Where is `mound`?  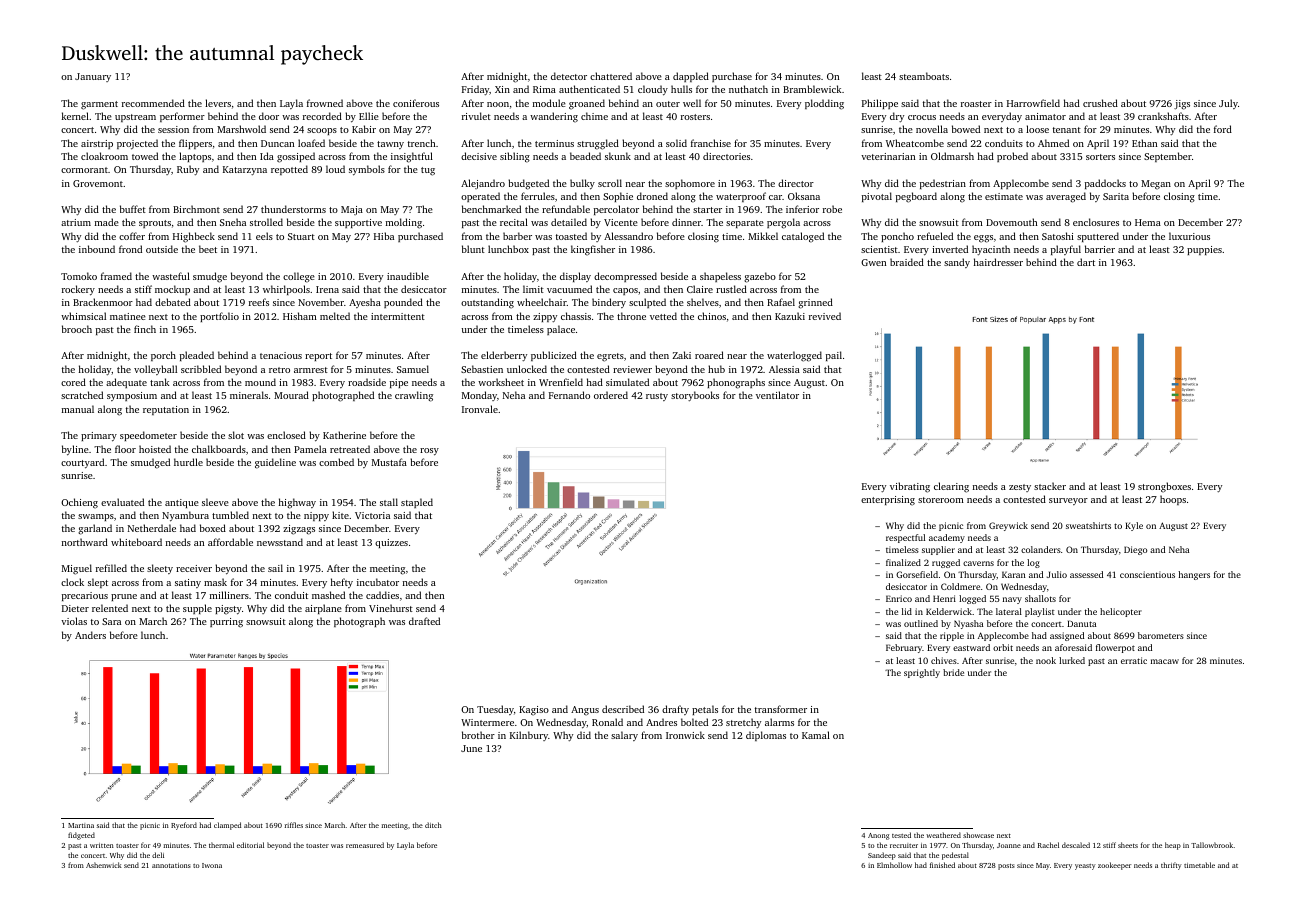 mound is located at coordinates (260, 382).
